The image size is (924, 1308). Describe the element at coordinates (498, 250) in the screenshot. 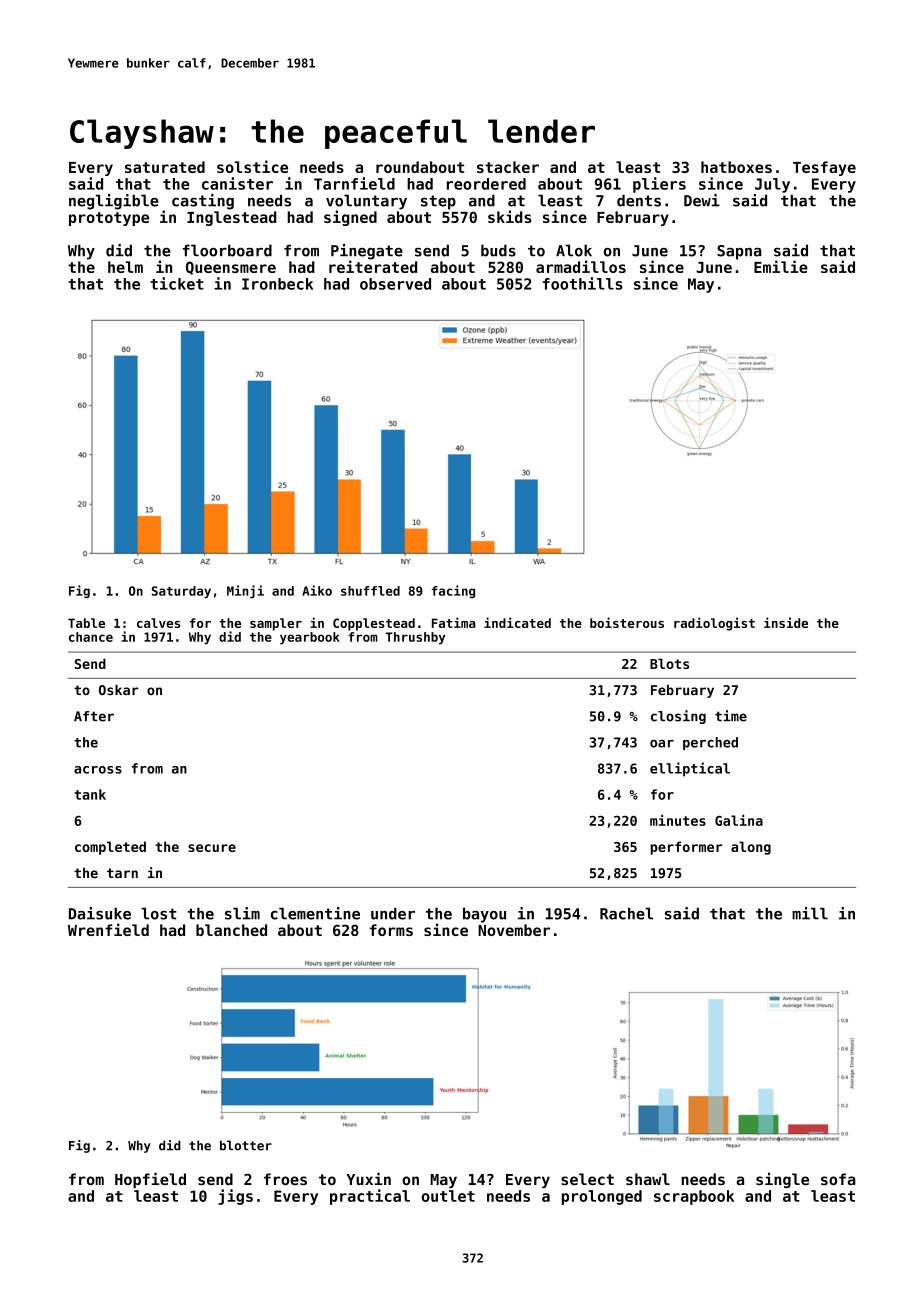

I see `buds` at that location.
